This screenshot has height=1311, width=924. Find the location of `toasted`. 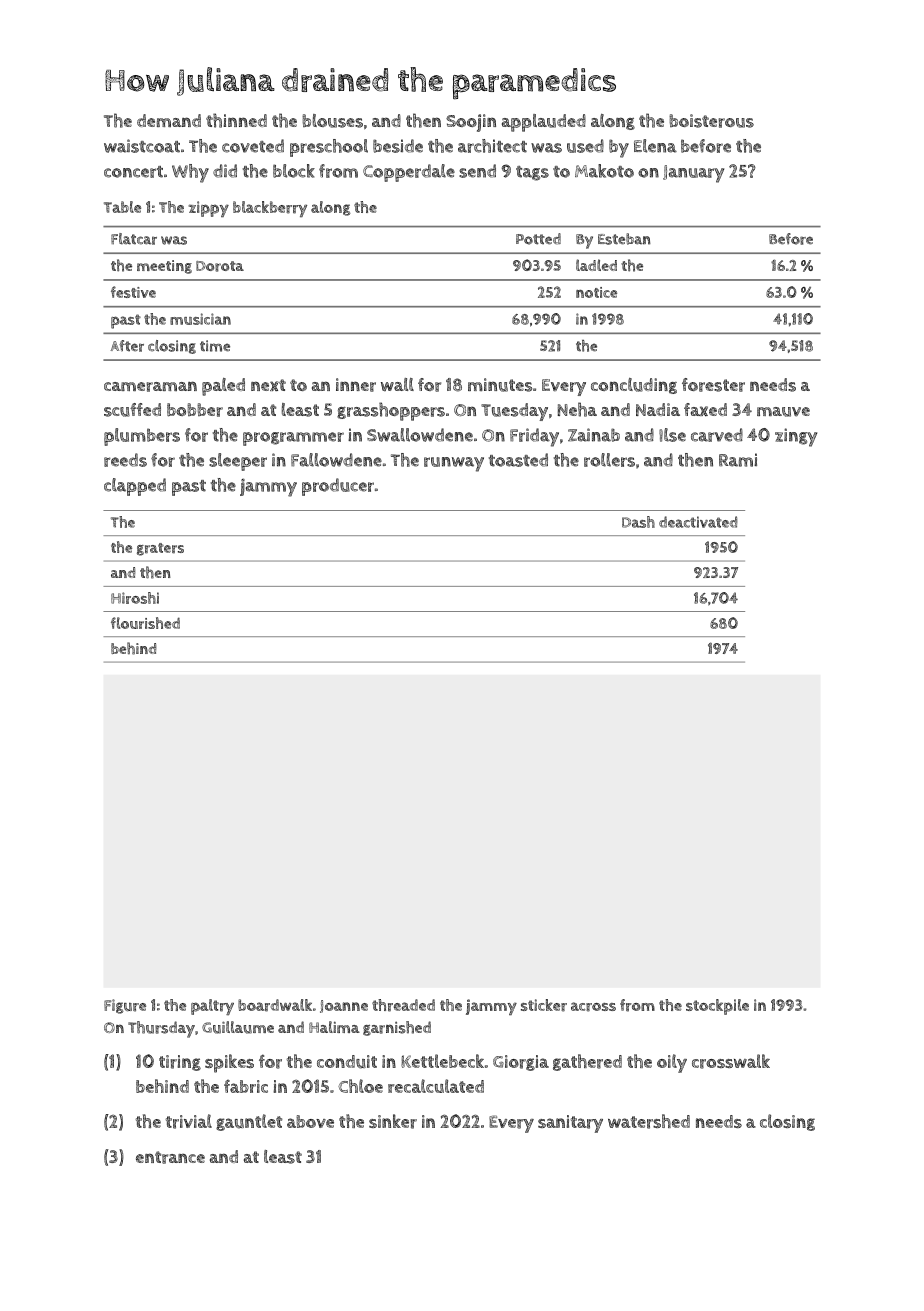

toasted is located at coordinates (518, 460).
